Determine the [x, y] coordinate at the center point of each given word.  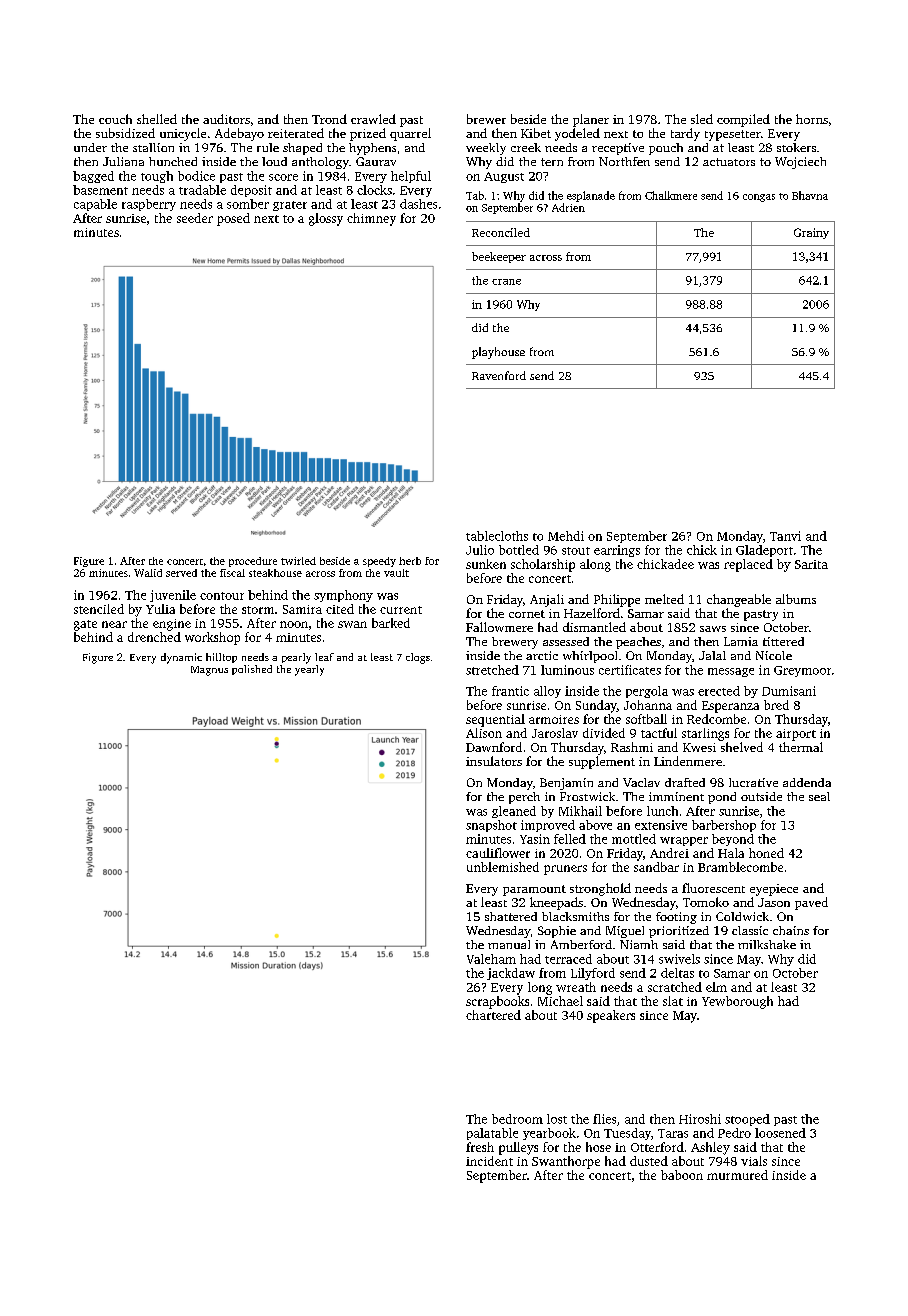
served [181, 573]
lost [557, 1119]
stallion [153, 147]
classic [750, 930]
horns [812, 119]
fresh [480, 1147]
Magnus [209, 671]
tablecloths [497, 536]
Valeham [491, 959]
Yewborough [737, 1002]
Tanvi [785, 536]
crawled [373, 119]
